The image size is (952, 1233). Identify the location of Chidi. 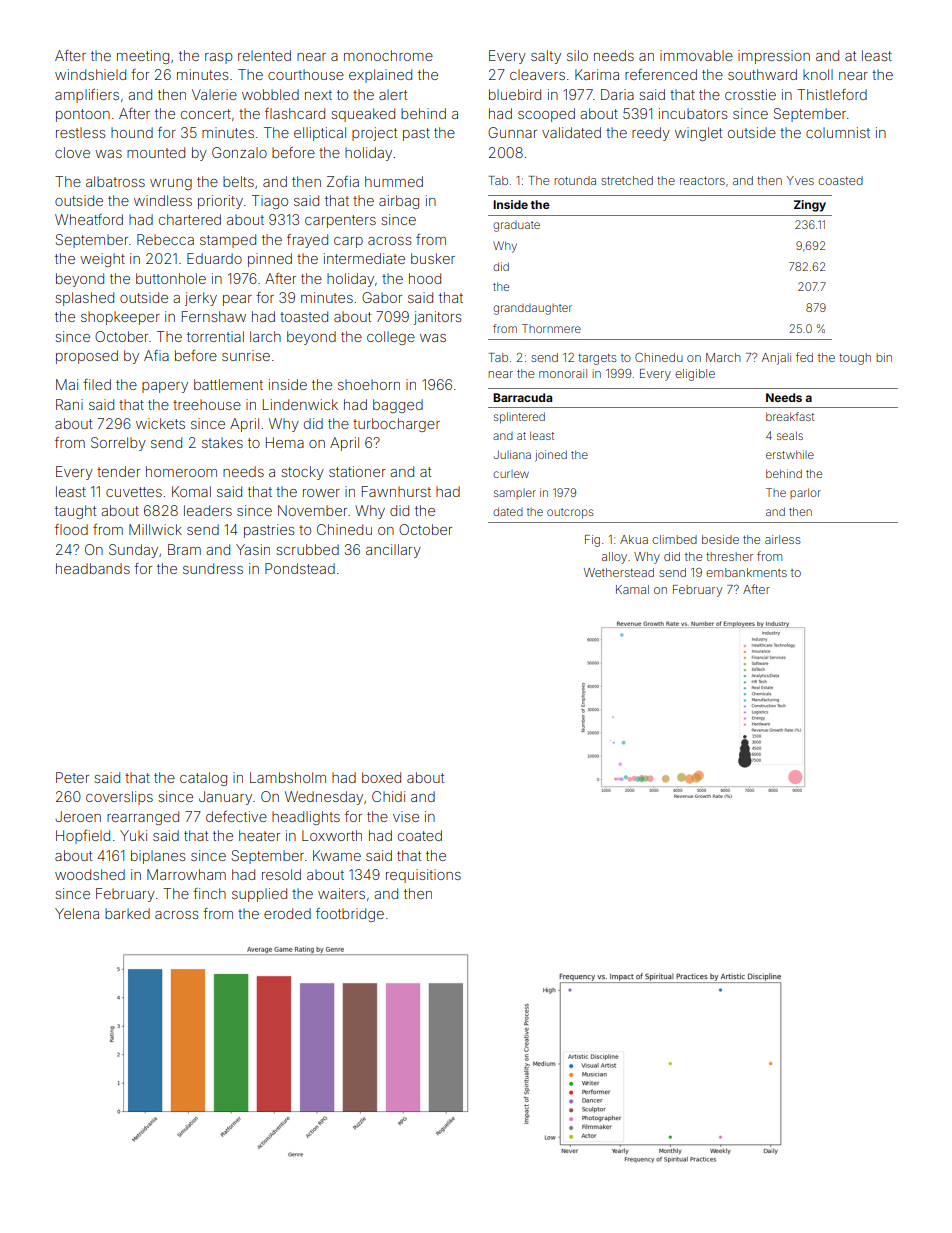
(388, 796).
